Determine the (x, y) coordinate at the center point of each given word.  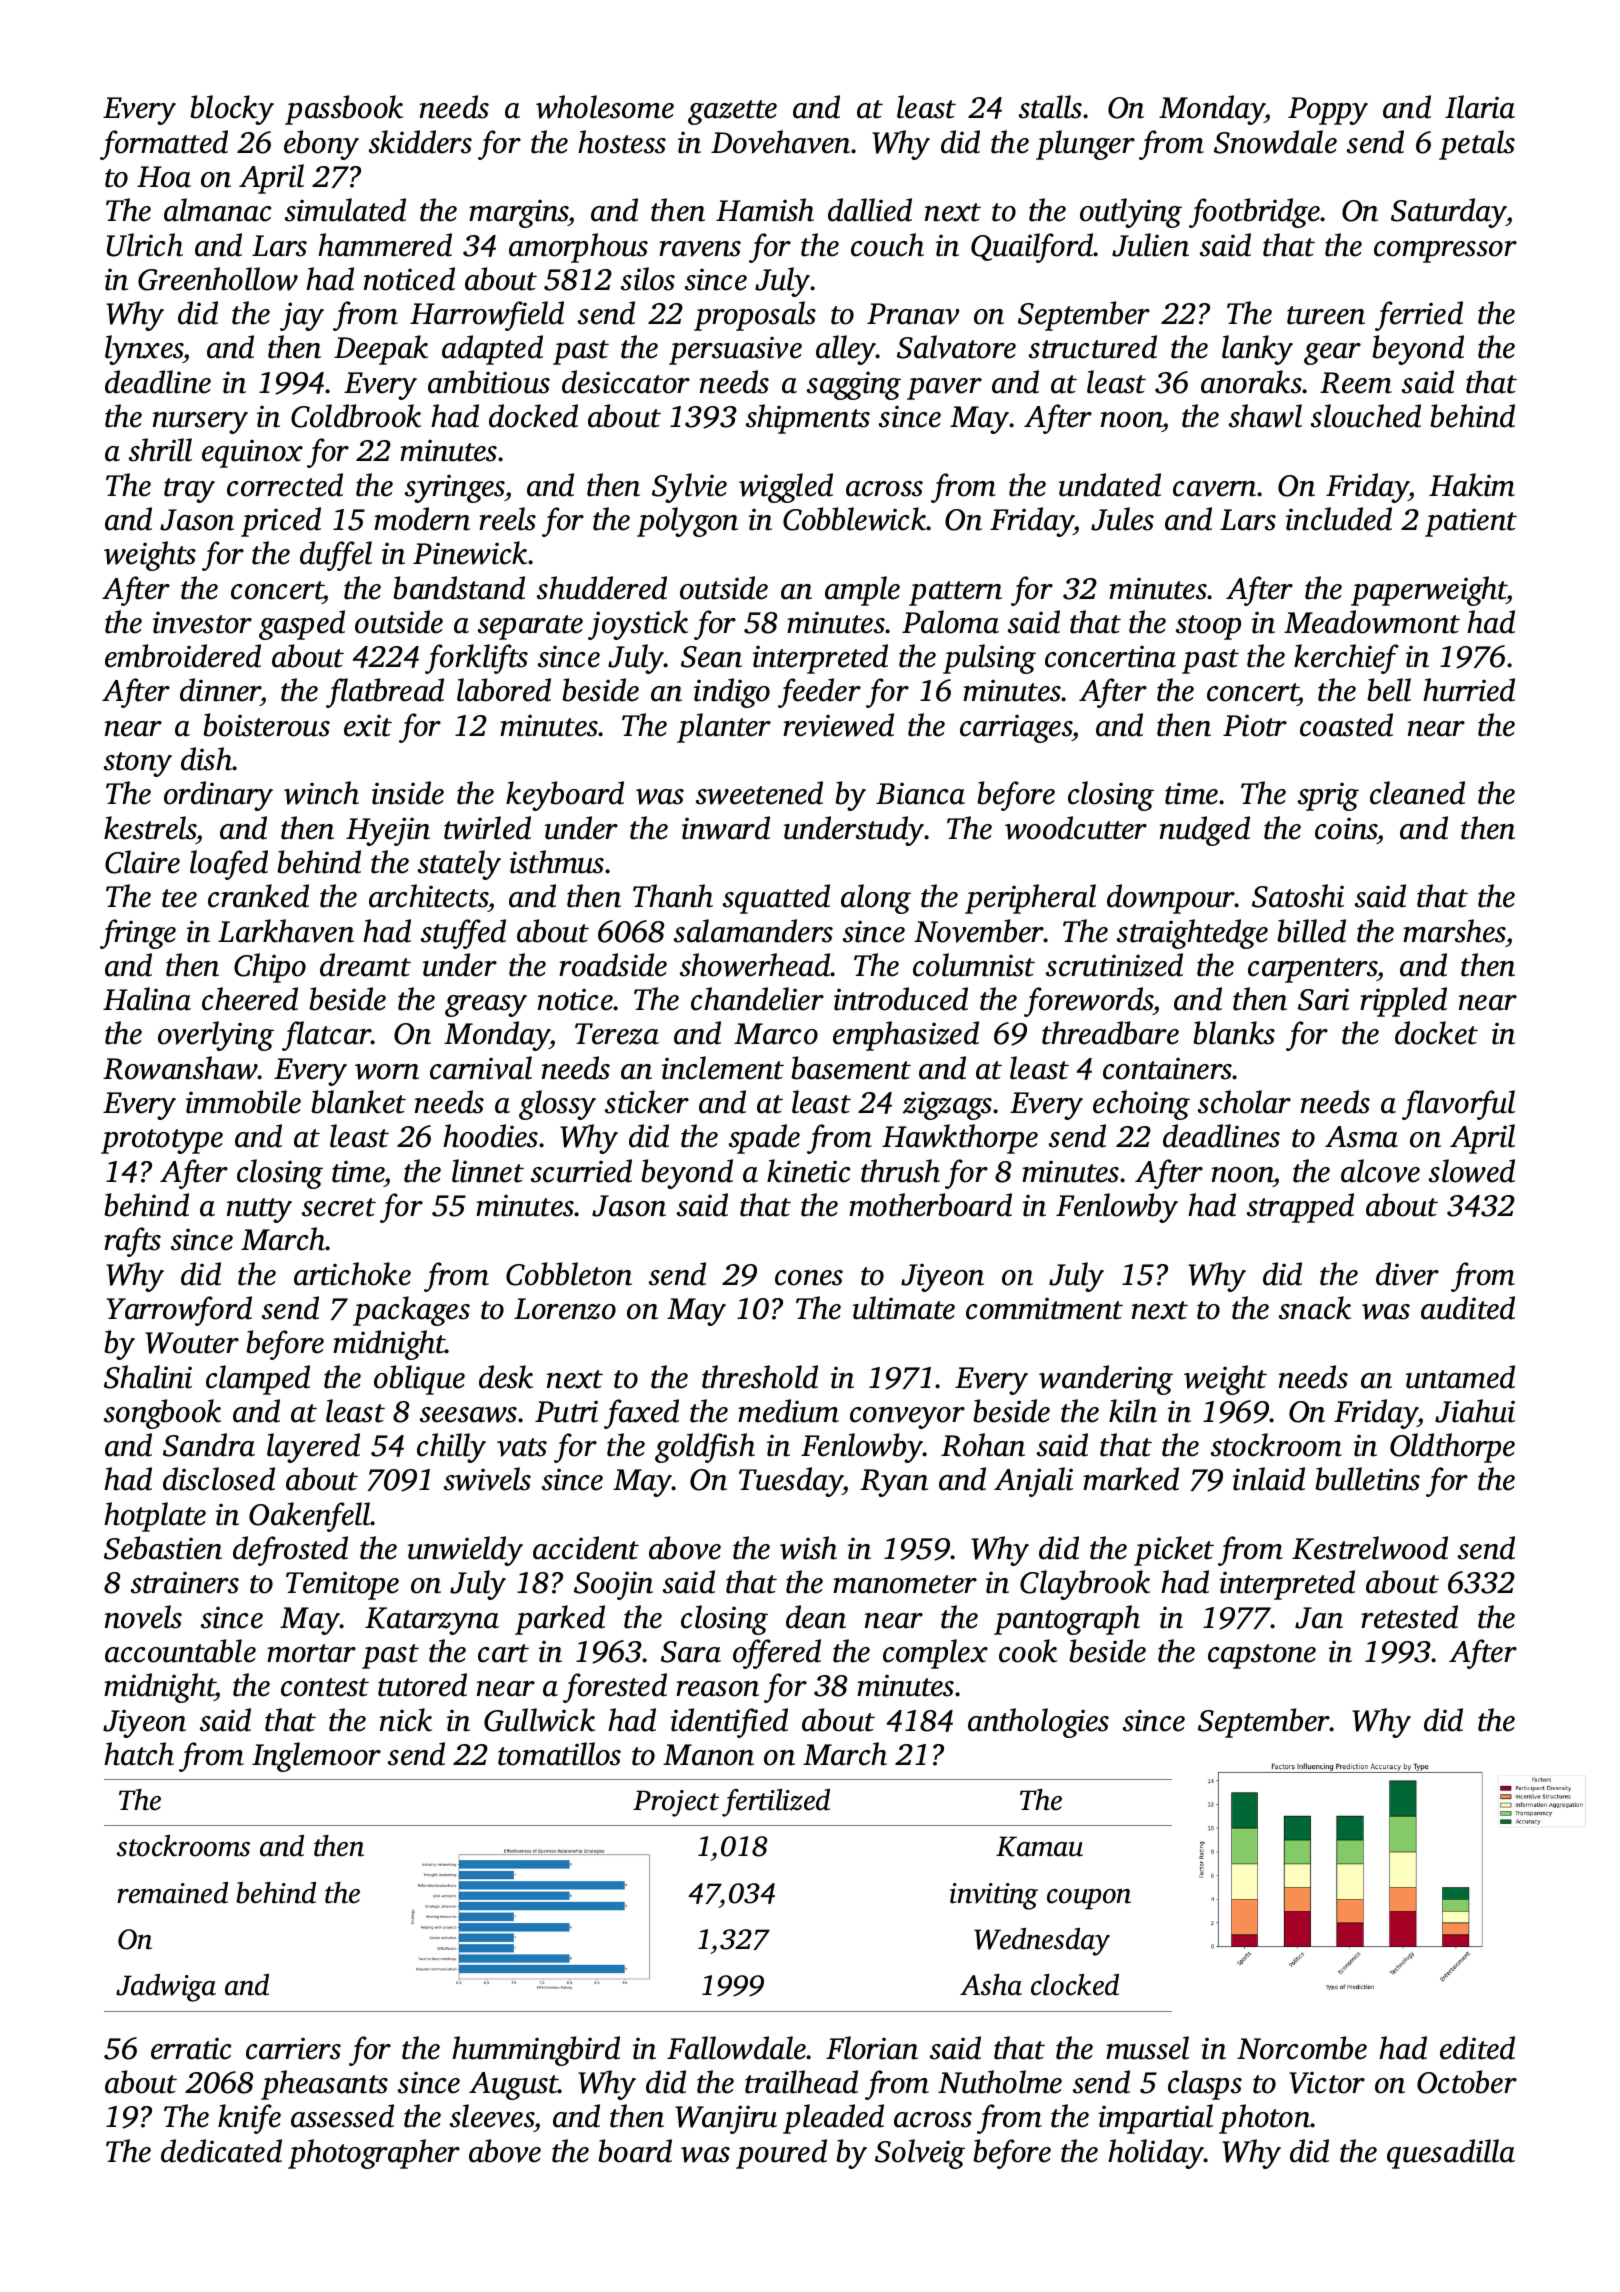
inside (408, 793)
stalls (1050, 107)
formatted (164, 145)
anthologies (1038, 1723)
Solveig (920, 2154)
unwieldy (465, 1551)
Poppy (1328, 111)
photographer (374, 2154)
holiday (1156, 2154)
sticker (647, 1102)
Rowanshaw (180, 1068)
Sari (1323, 999)
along (876, 899)
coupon (1089, 1899)
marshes (1454, 931)
